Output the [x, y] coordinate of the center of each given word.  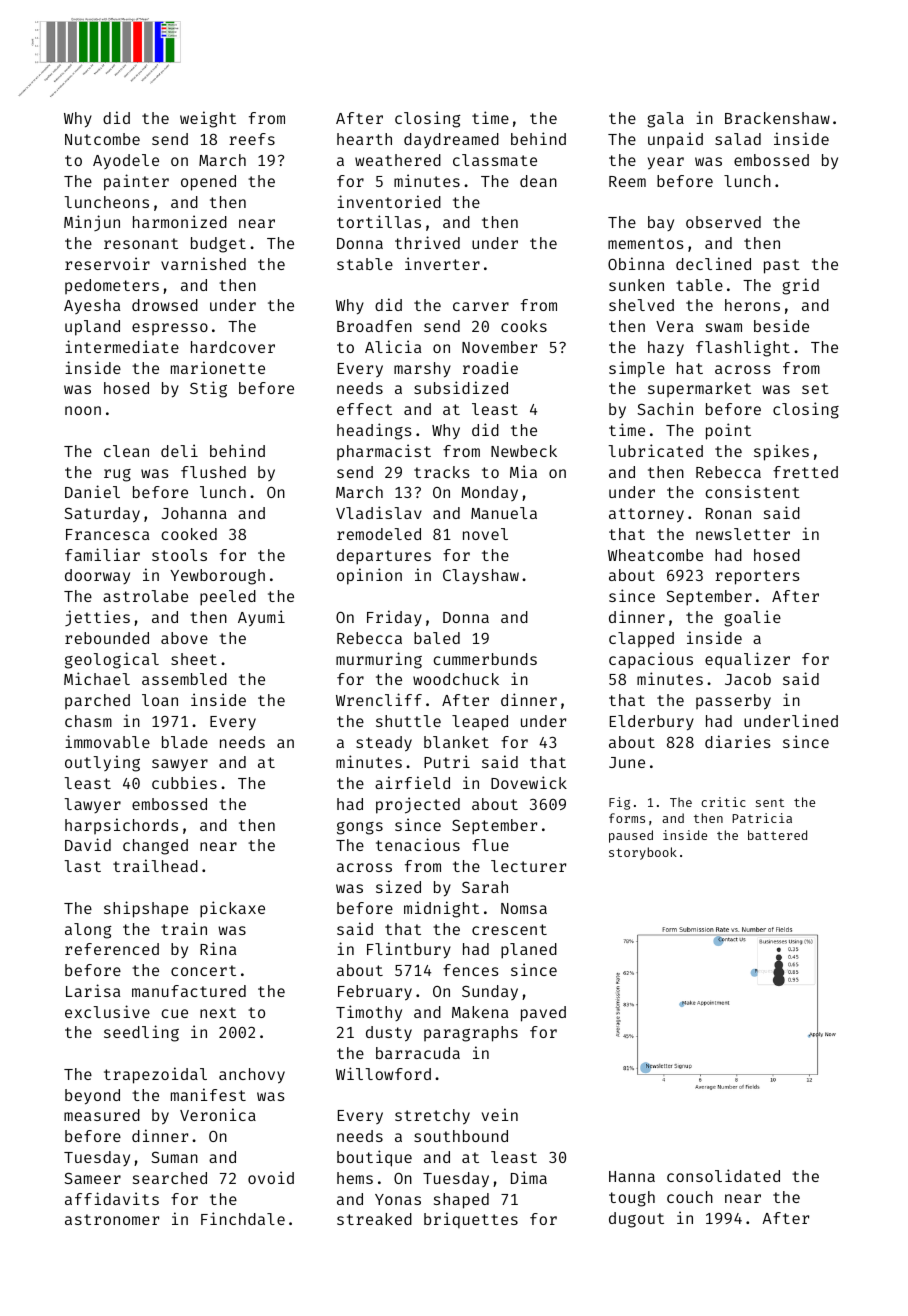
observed [723, 222]
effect [364, 409]
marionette [218, 367]
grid [800, 286]
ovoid [271, 1177]
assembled [184, 679]
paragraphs [471, 1034]
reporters [757, 577]
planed [529, 951]
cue [174, 1013]
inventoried [389, 201]
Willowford [383, 1073]
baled [437, 638]
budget [218, 245]
